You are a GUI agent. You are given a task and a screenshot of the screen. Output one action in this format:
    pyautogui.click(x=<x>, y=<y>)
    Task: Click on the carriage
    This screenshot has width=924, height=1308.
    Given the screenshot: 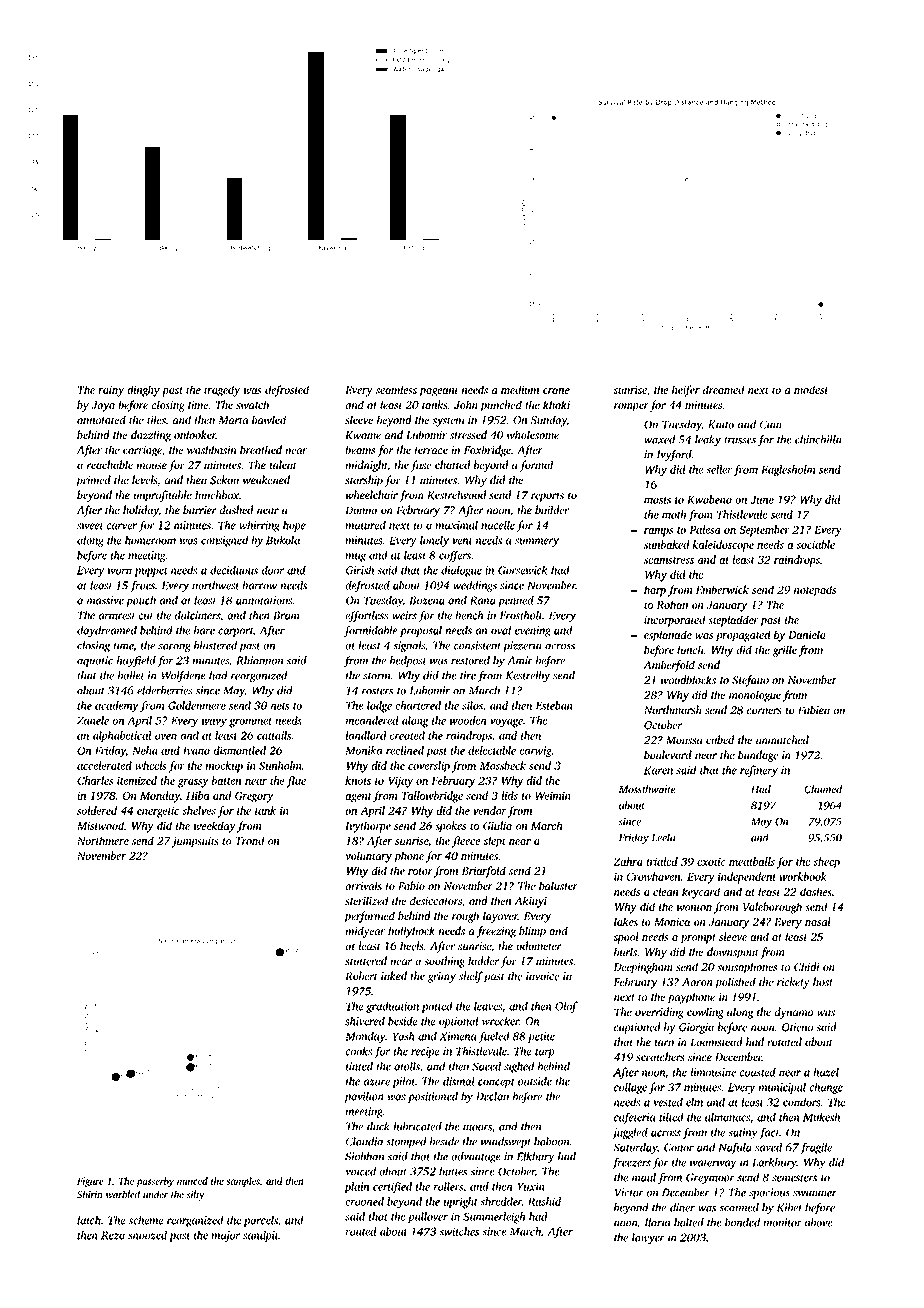 What is the action you would take?
    pyautogui.click(x=142, y=451)
